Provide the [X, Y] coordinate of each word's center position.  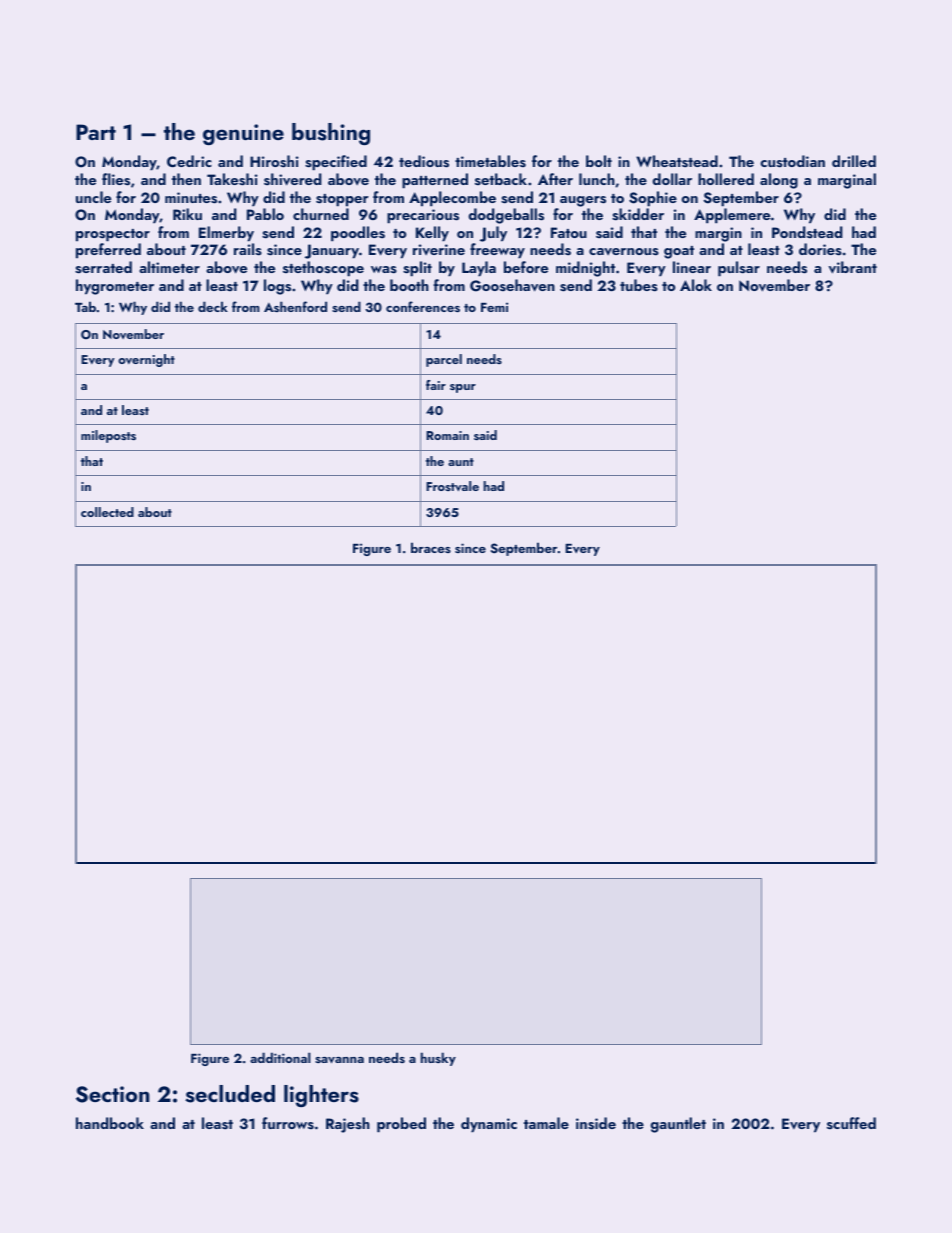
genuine [243, 134]
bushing [331, 134]
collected [107, 512]
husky [438, 1059]
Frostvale [452, 486]
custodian [792, 161]
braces [431, 547]
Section [113, 1094]
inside [596, 1123]
